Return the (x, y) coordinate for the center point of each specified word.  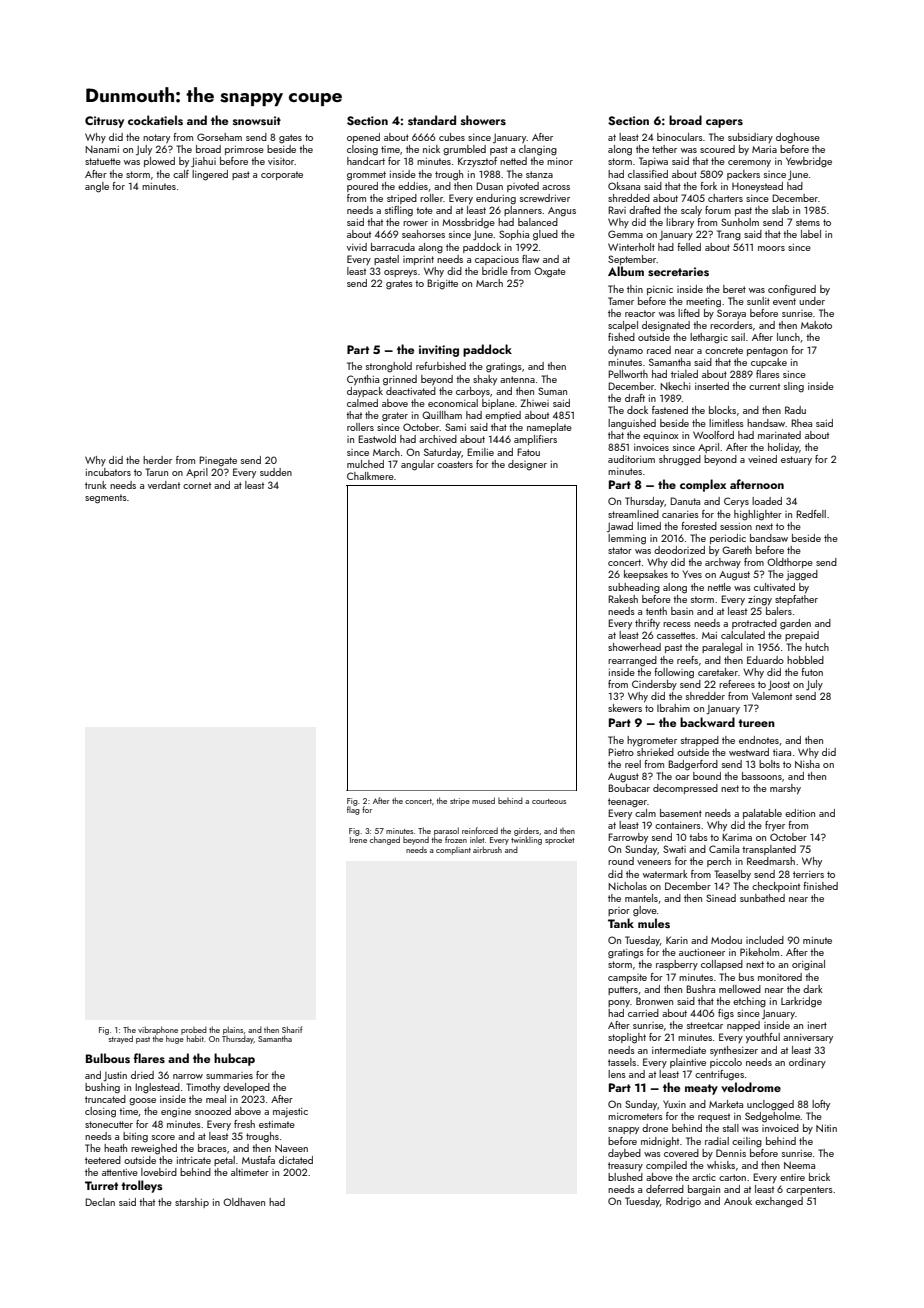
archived (438, 439)
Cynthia (363, 380)
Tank (621, 923)
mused (483, 800)
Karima (737, 837)
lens (617, 1074)
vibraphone (158, 1030)
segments (106, 499)
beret (734, 289)
